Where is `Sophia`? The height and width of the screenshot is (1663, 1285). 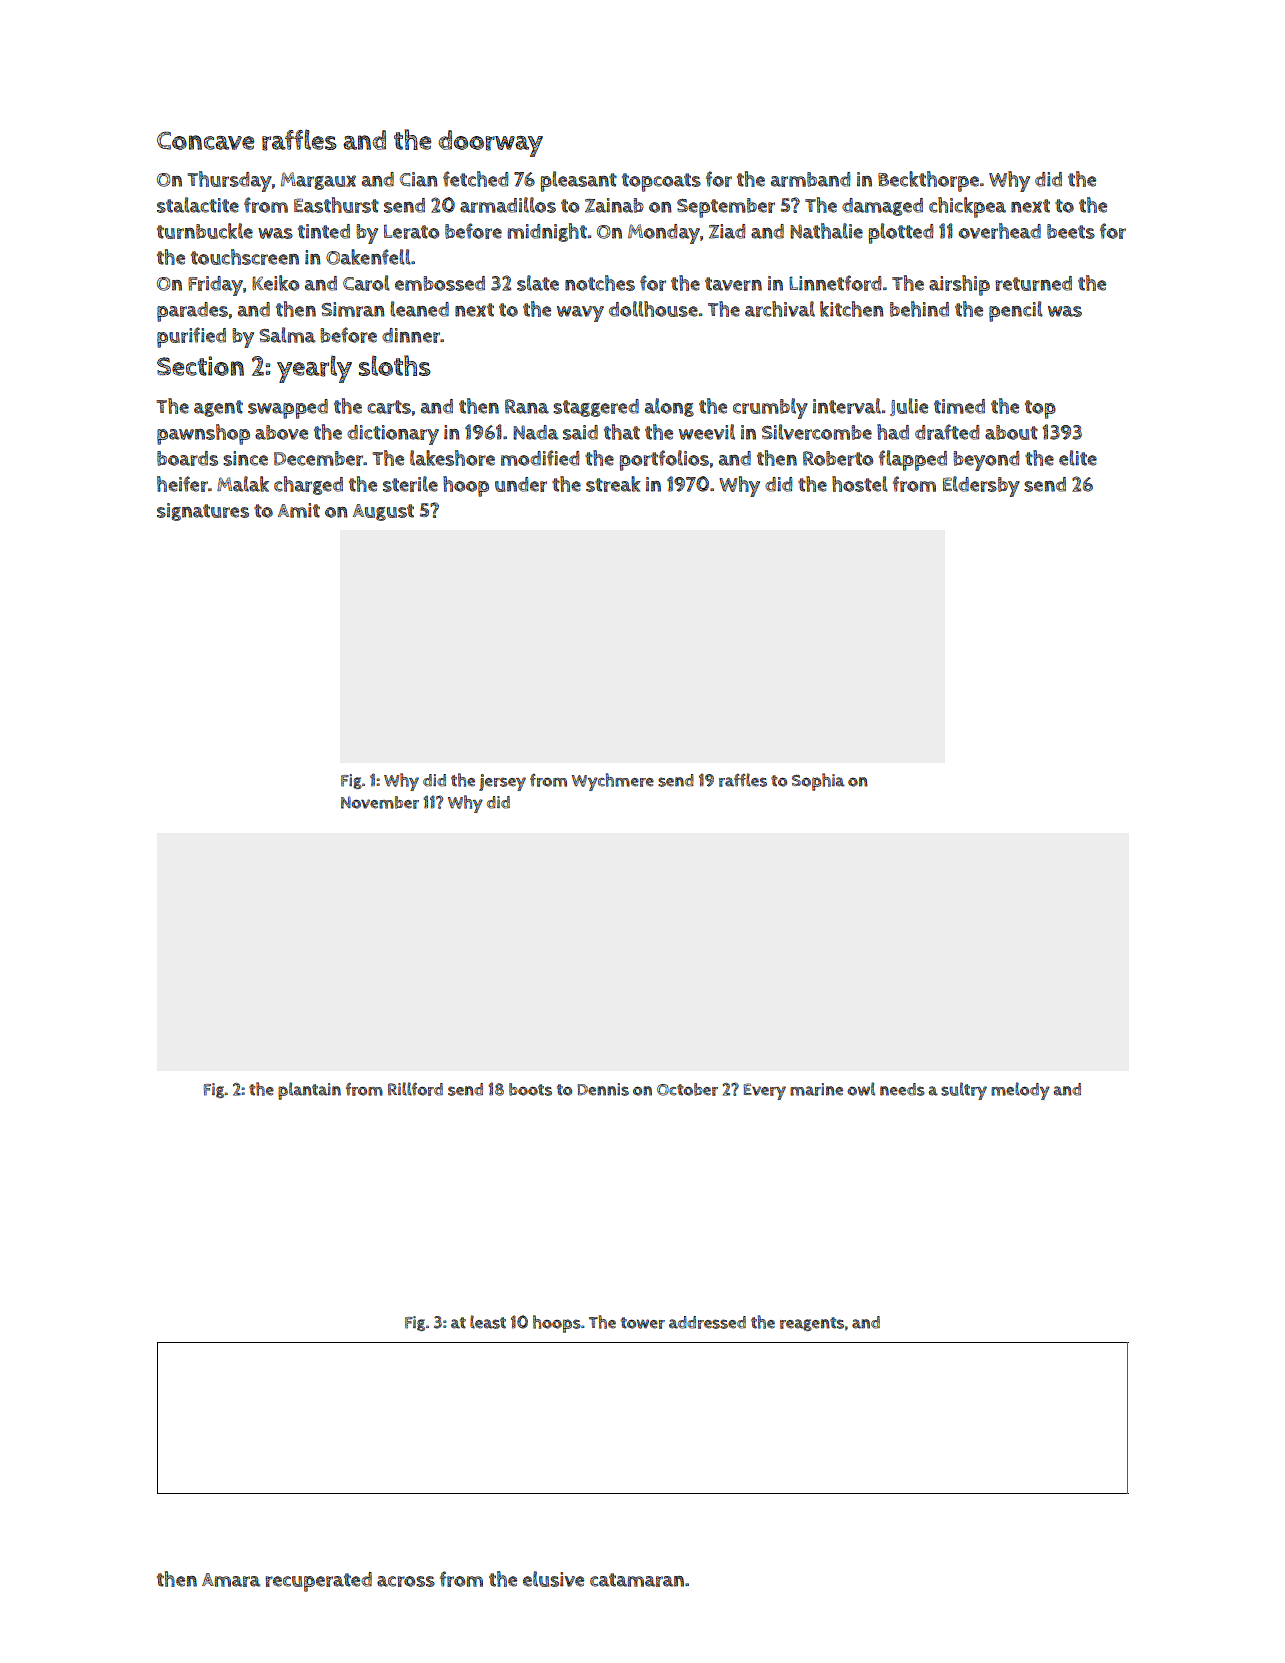 Sophia is located at coordinates (818, 782).
